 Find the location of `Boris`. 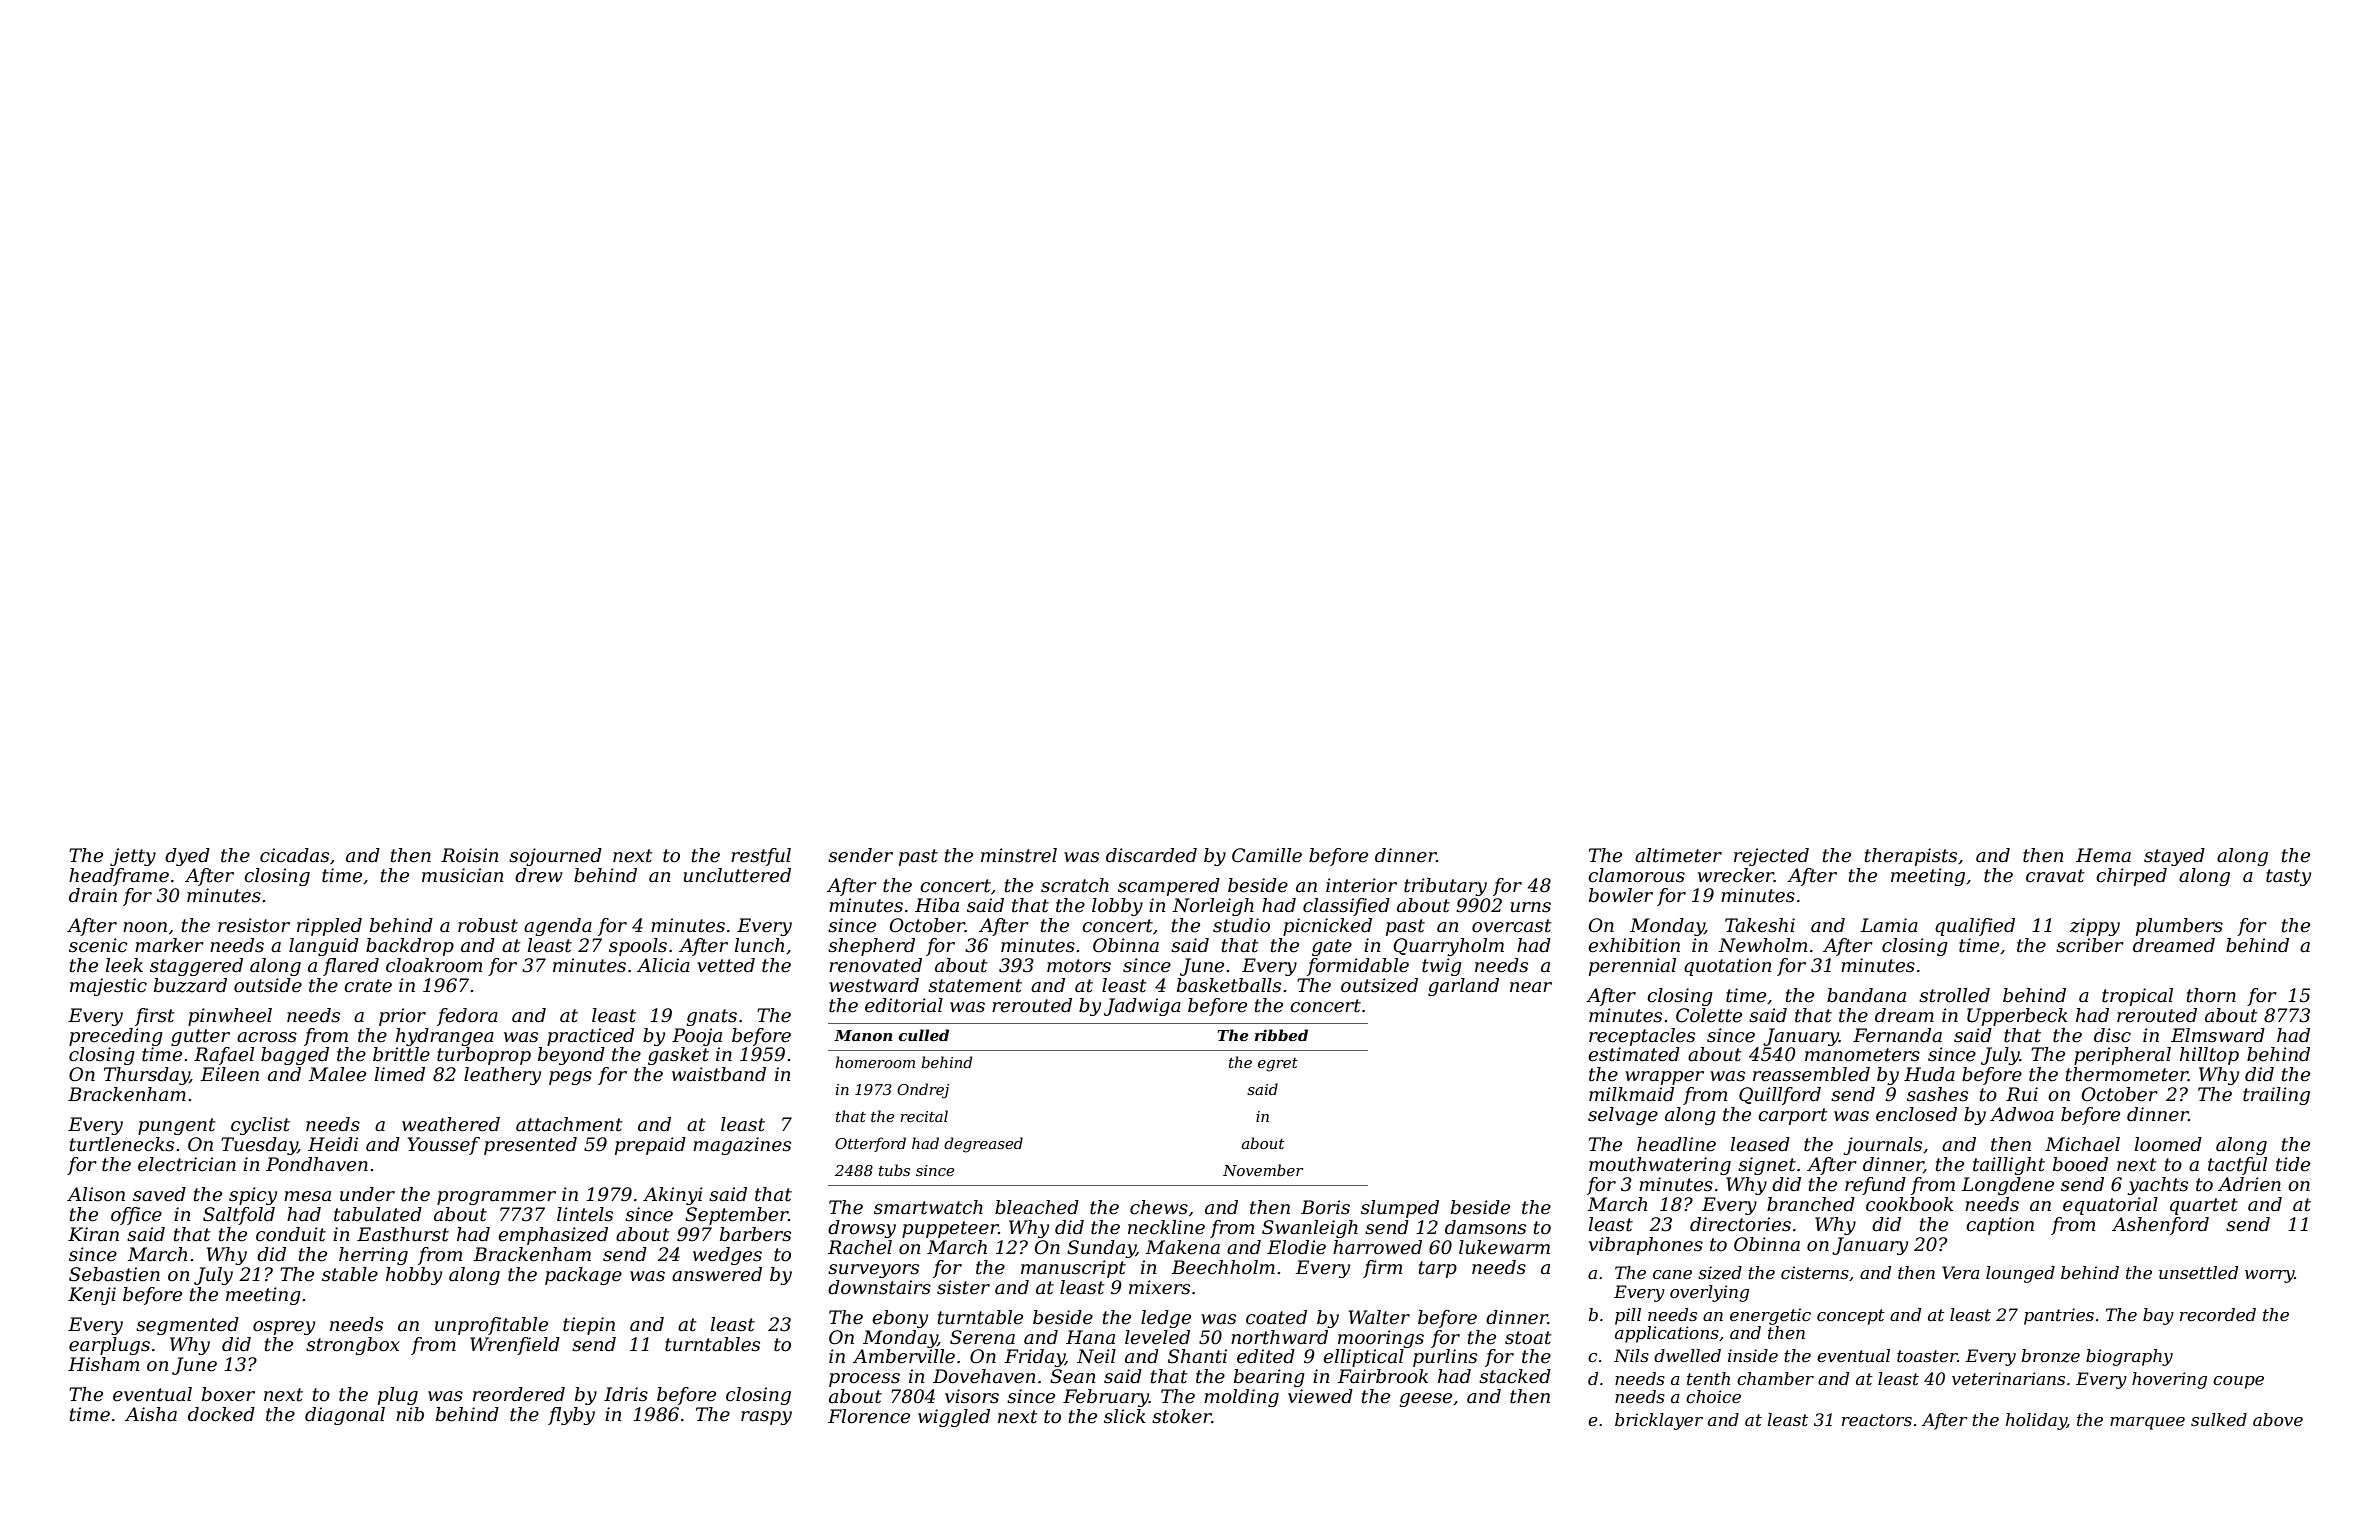

Boris is located at coordinates (1325, 1207).
